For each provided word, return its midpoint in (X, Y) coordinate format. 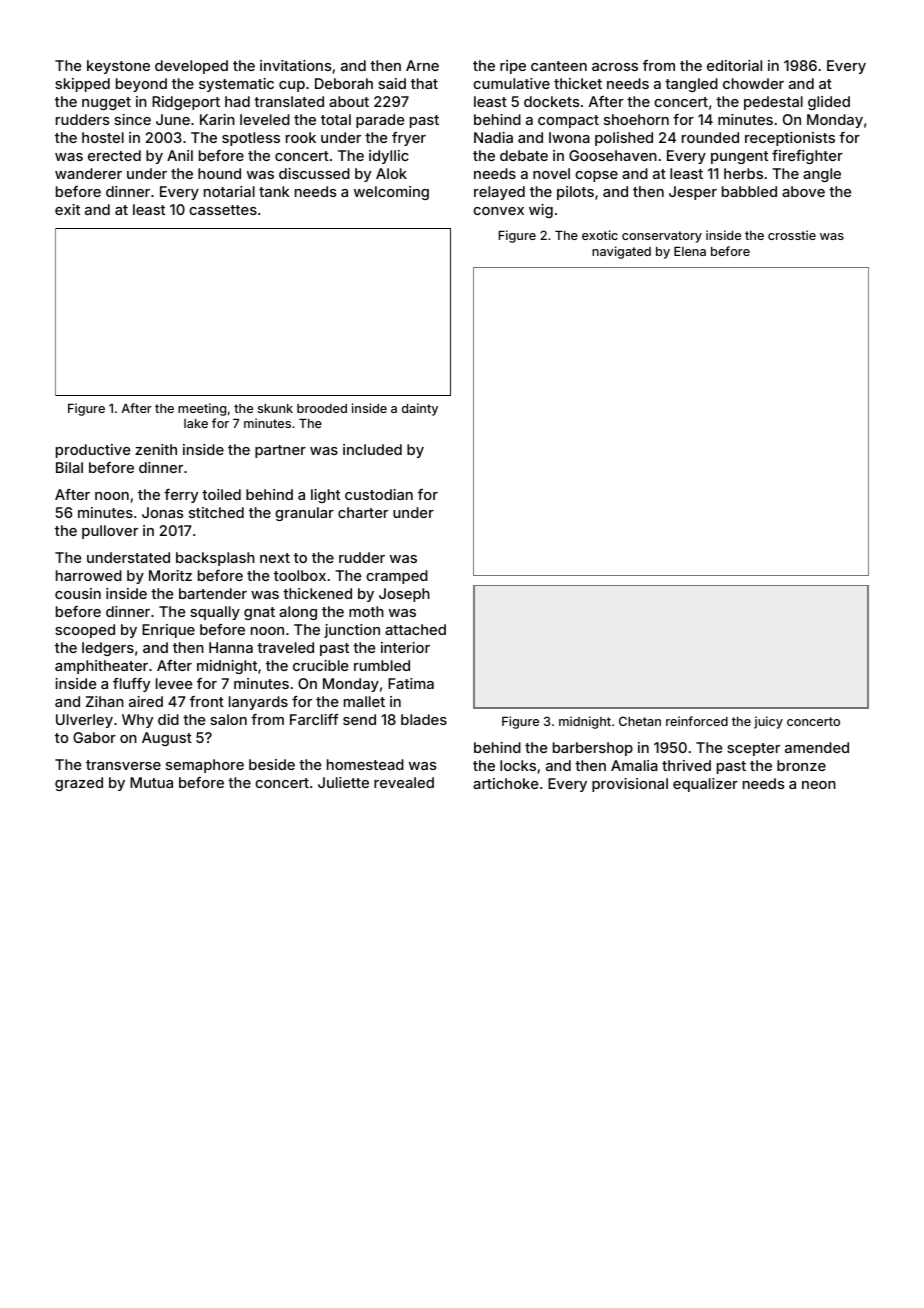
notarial (229, 191)
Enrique (168, 631)
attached (415, 629)
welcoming (391, 193)
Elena (690, 251)
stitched (216, 512)
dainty (420, 409)
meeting (202, 409)
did (168, 719)
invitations (295, 65)
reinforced (697, 721)
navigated (621, 252)
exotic (600, 235)
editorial (734, 65)
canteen (559, 66)
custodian (379, 494)
